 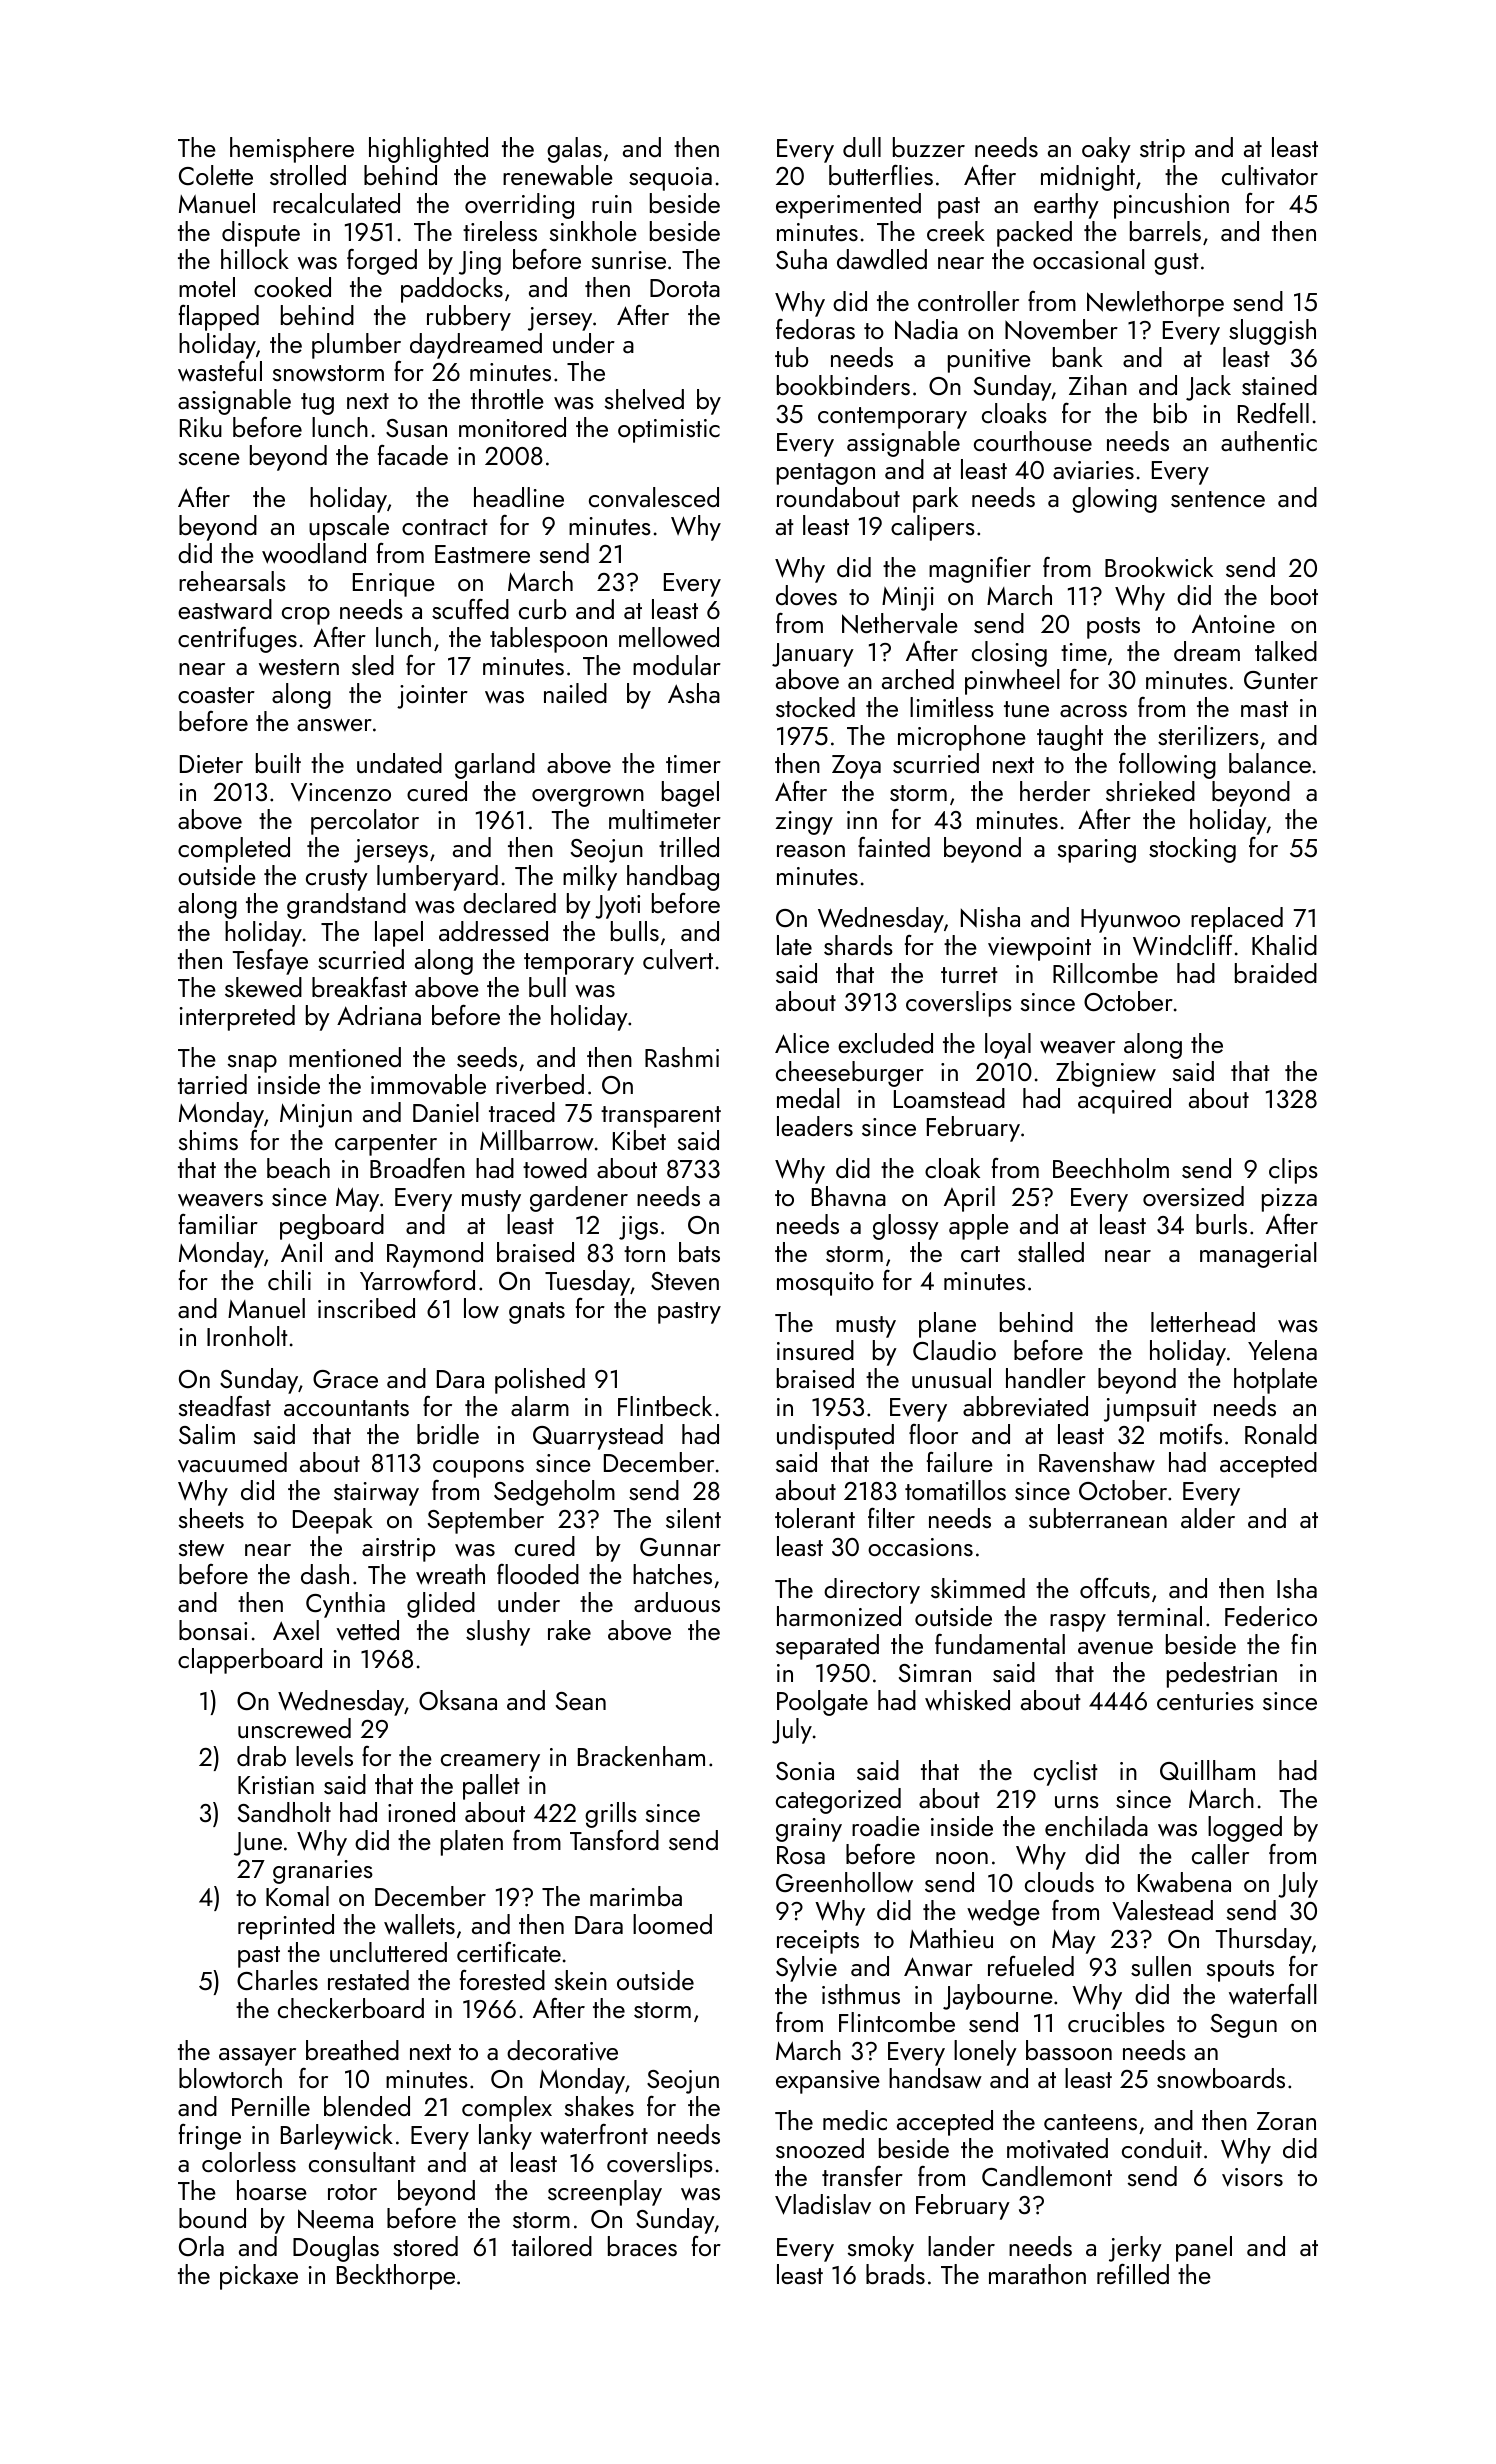 What do you see at coordinates (1273, 413) in the screenshot?
I see `Redfell` at bounding box center [1273, 413].
